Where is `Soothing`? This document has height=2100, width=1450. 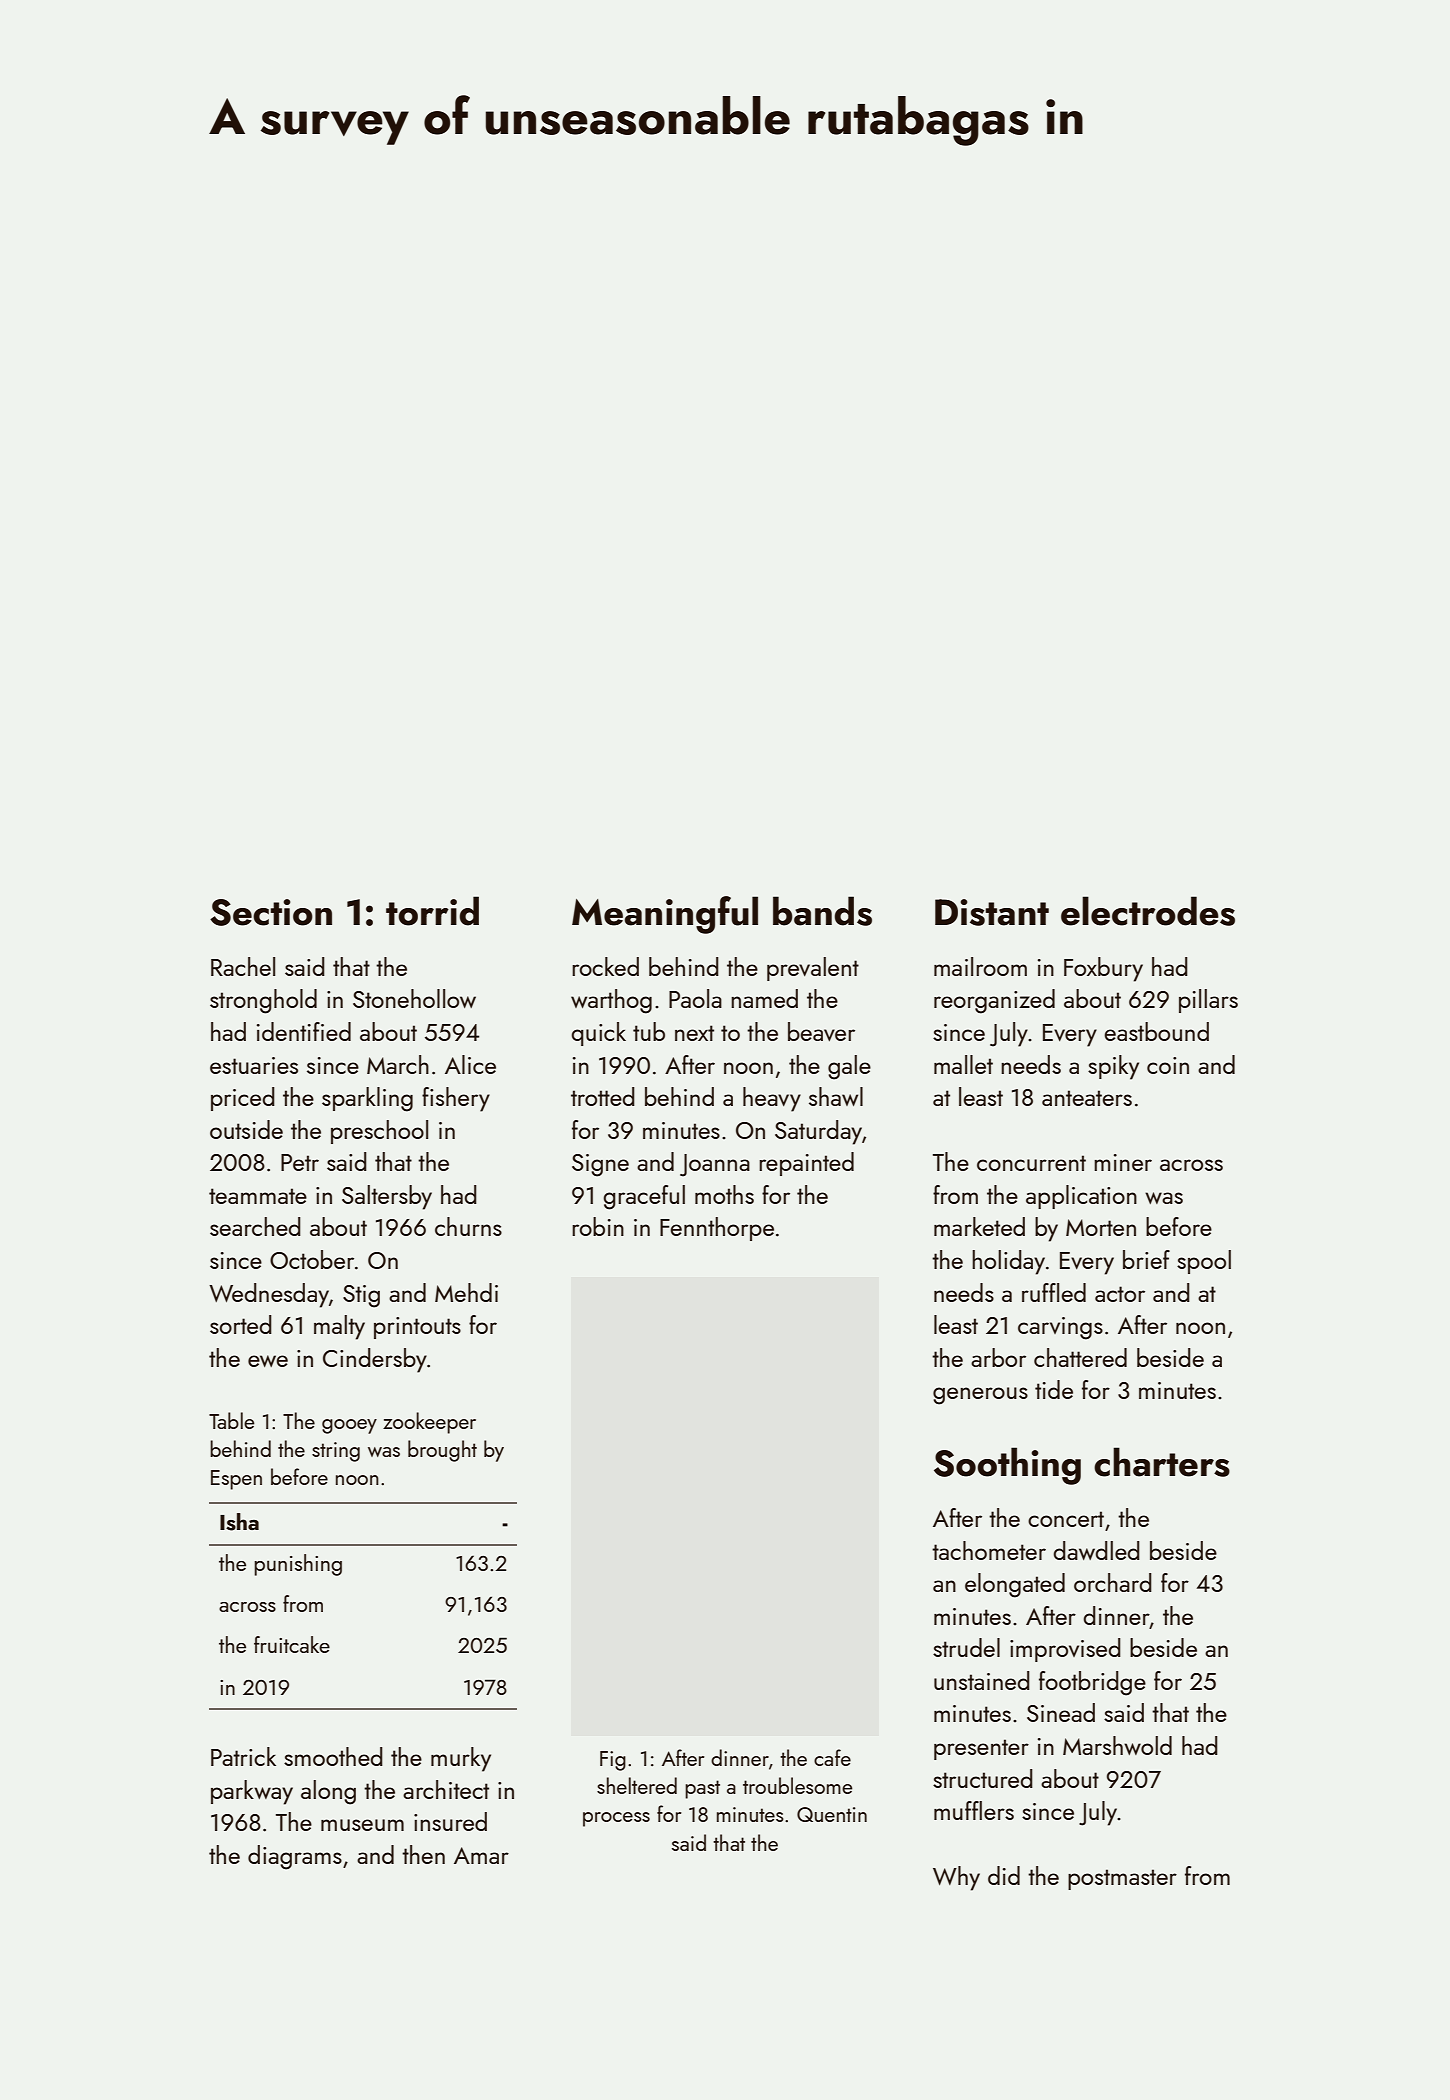
Soothing is located at coordinates (1007, 1466).
